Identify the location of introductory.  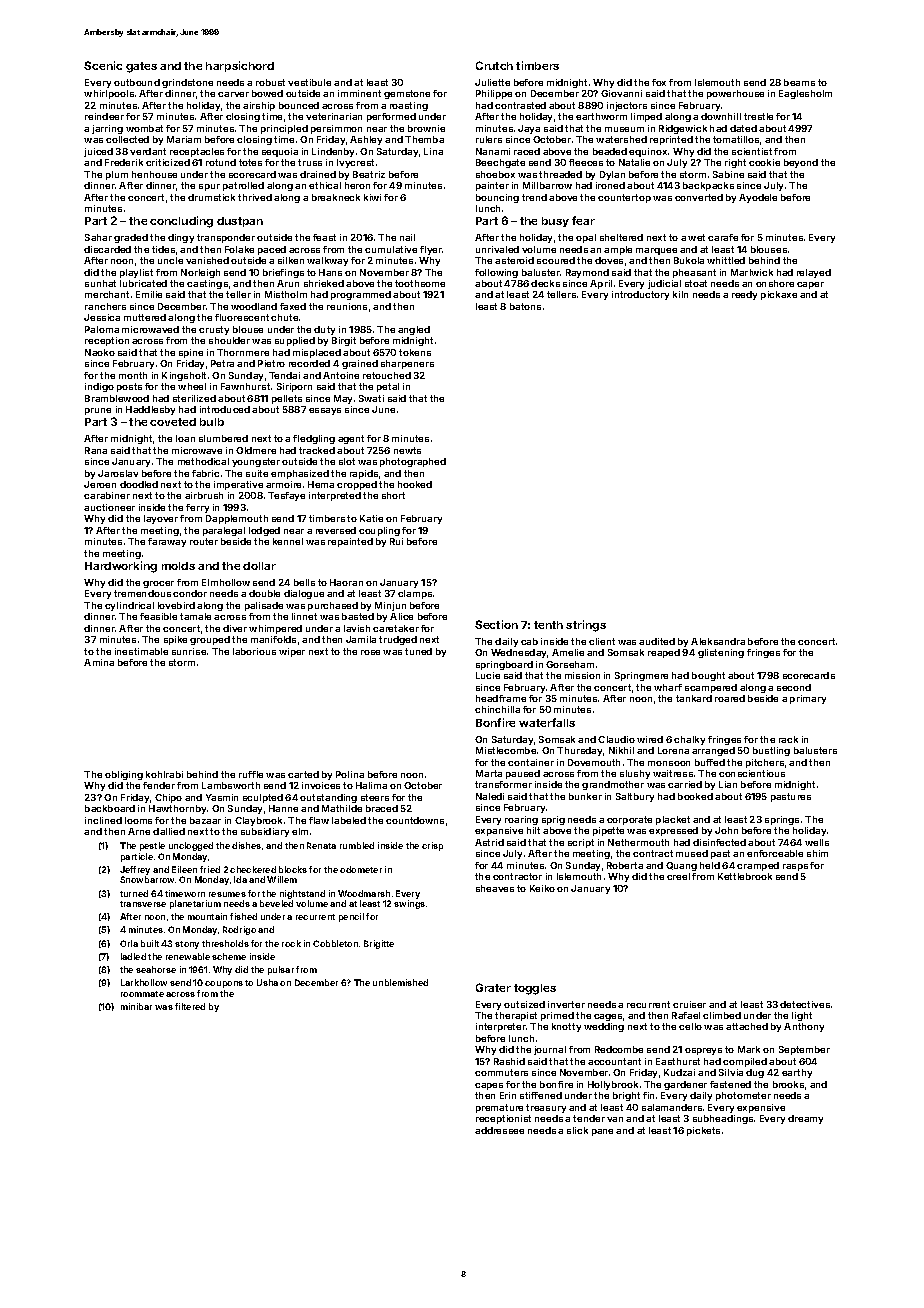
(640, 295).
